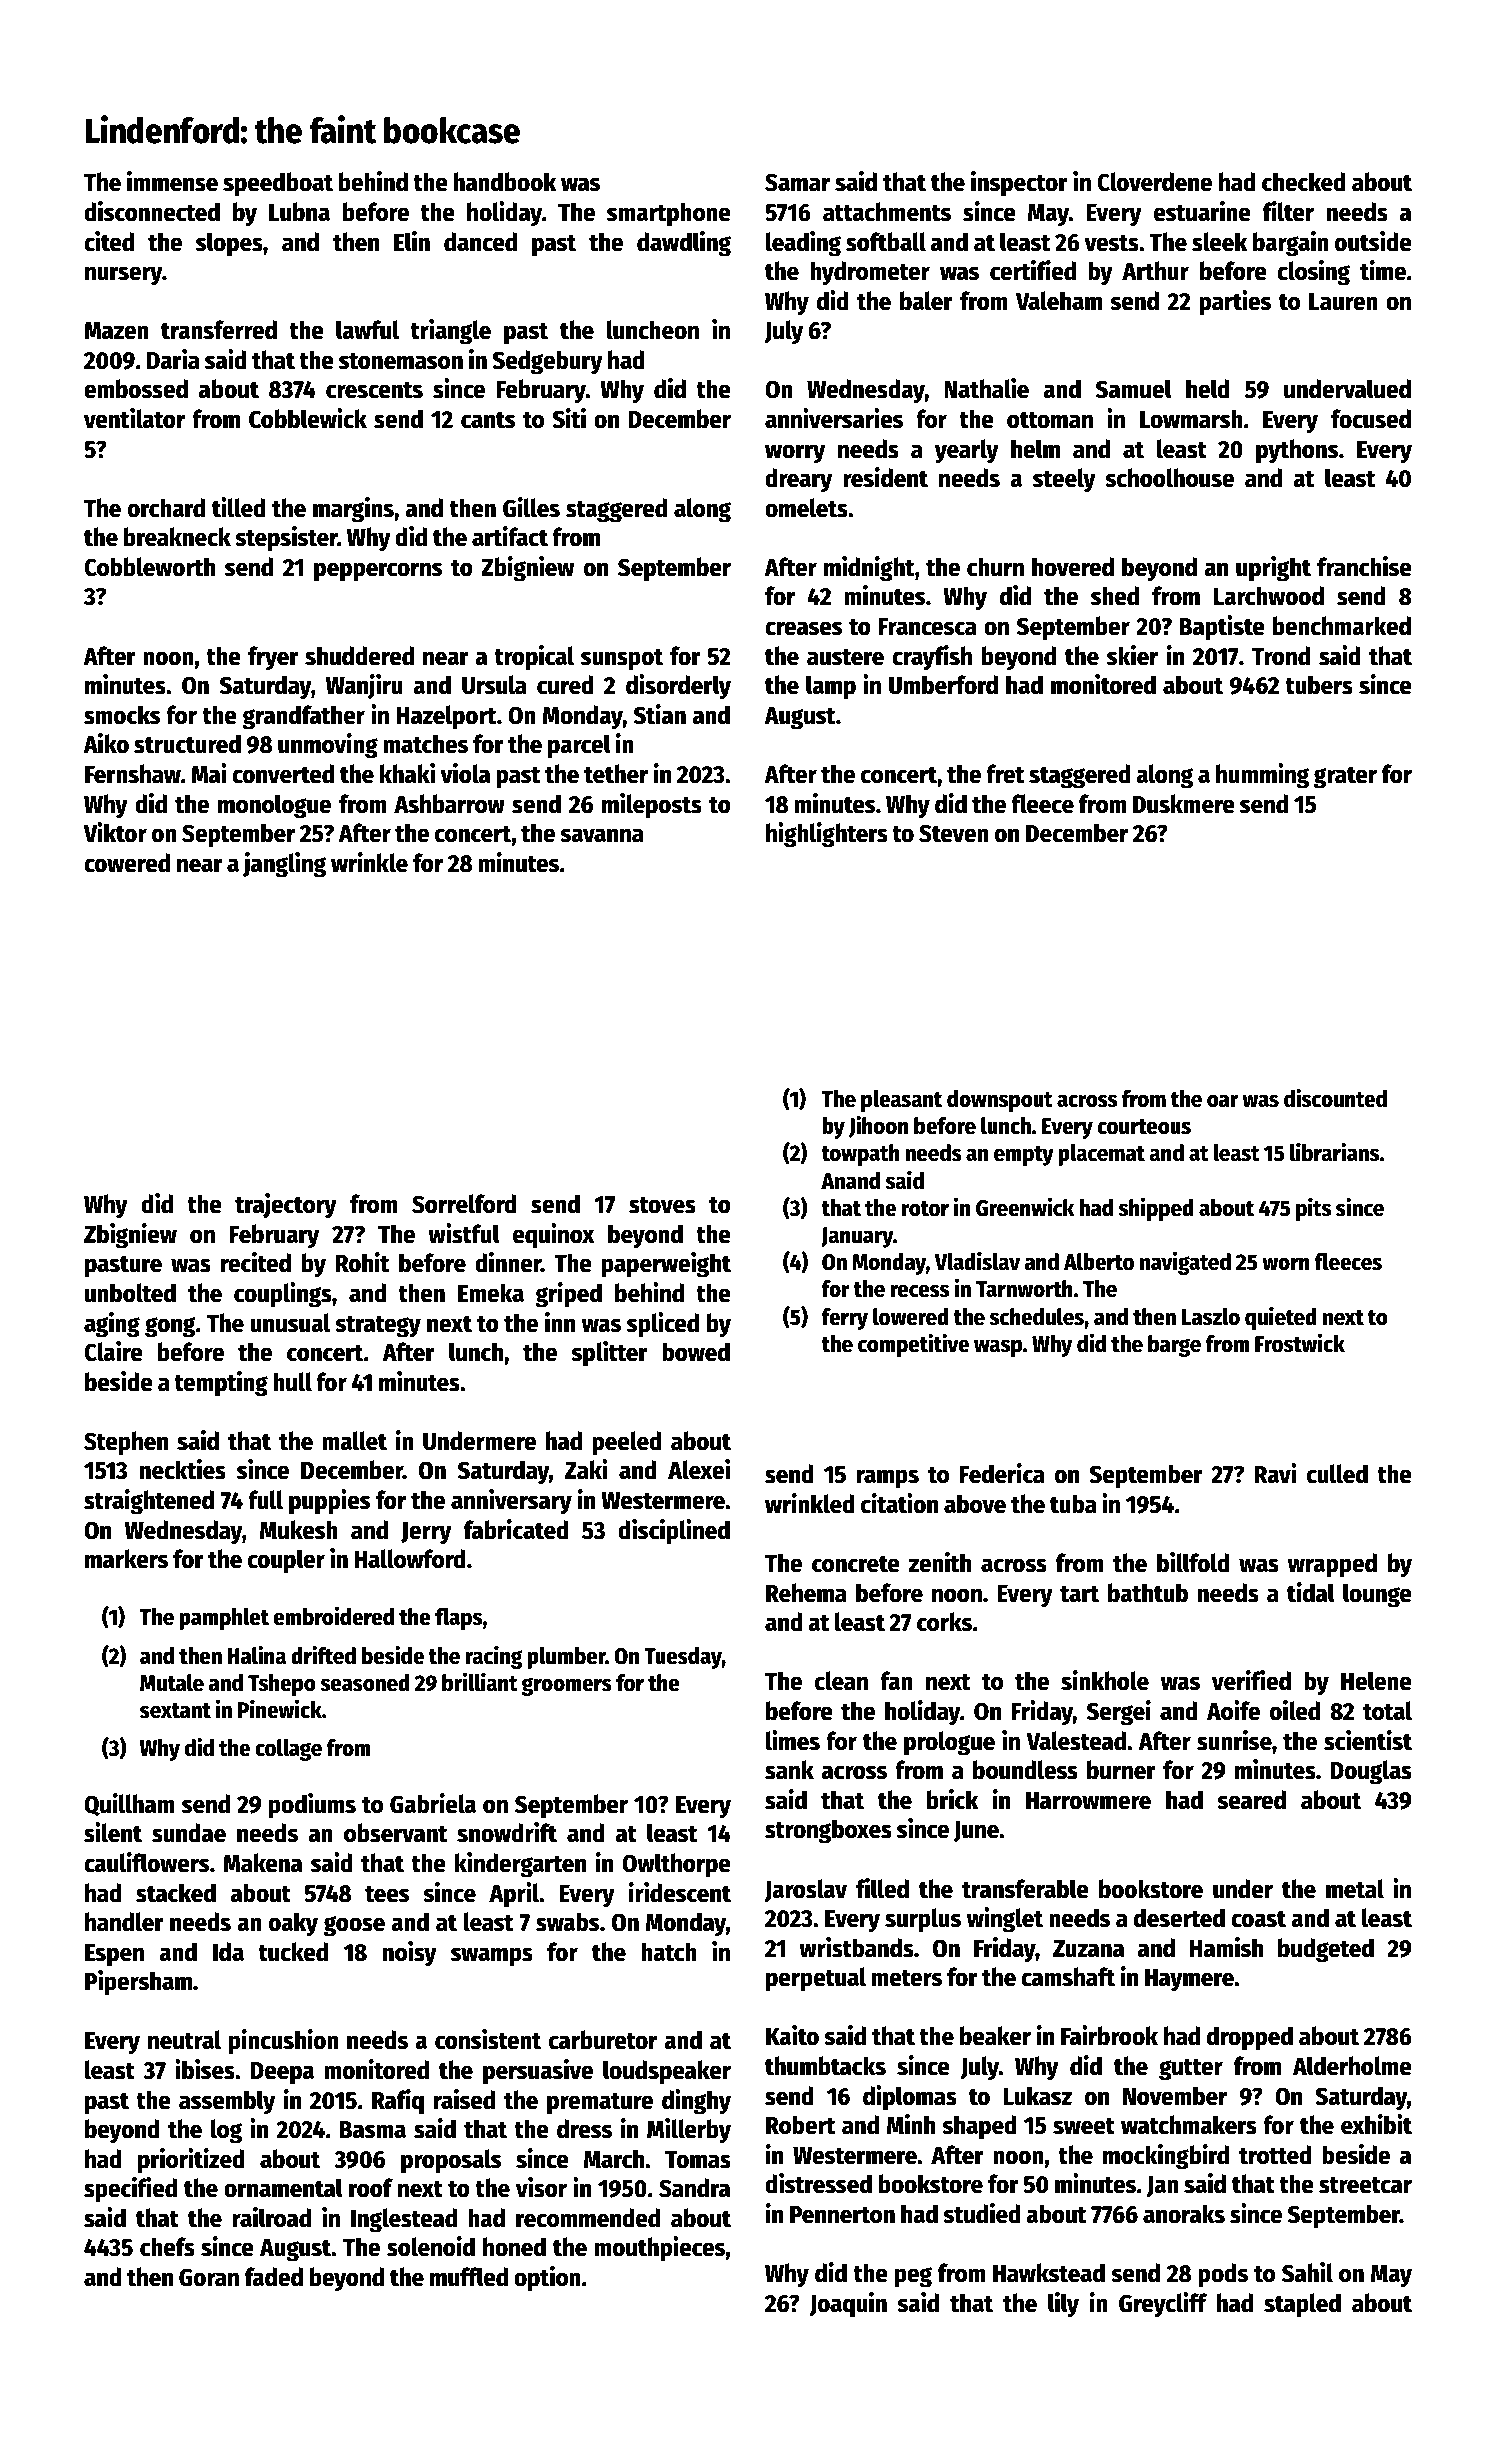  What do you see at coordinates (286, 539) in the screenshot?
I see `stepsister` at bounding box center [286, 539].
